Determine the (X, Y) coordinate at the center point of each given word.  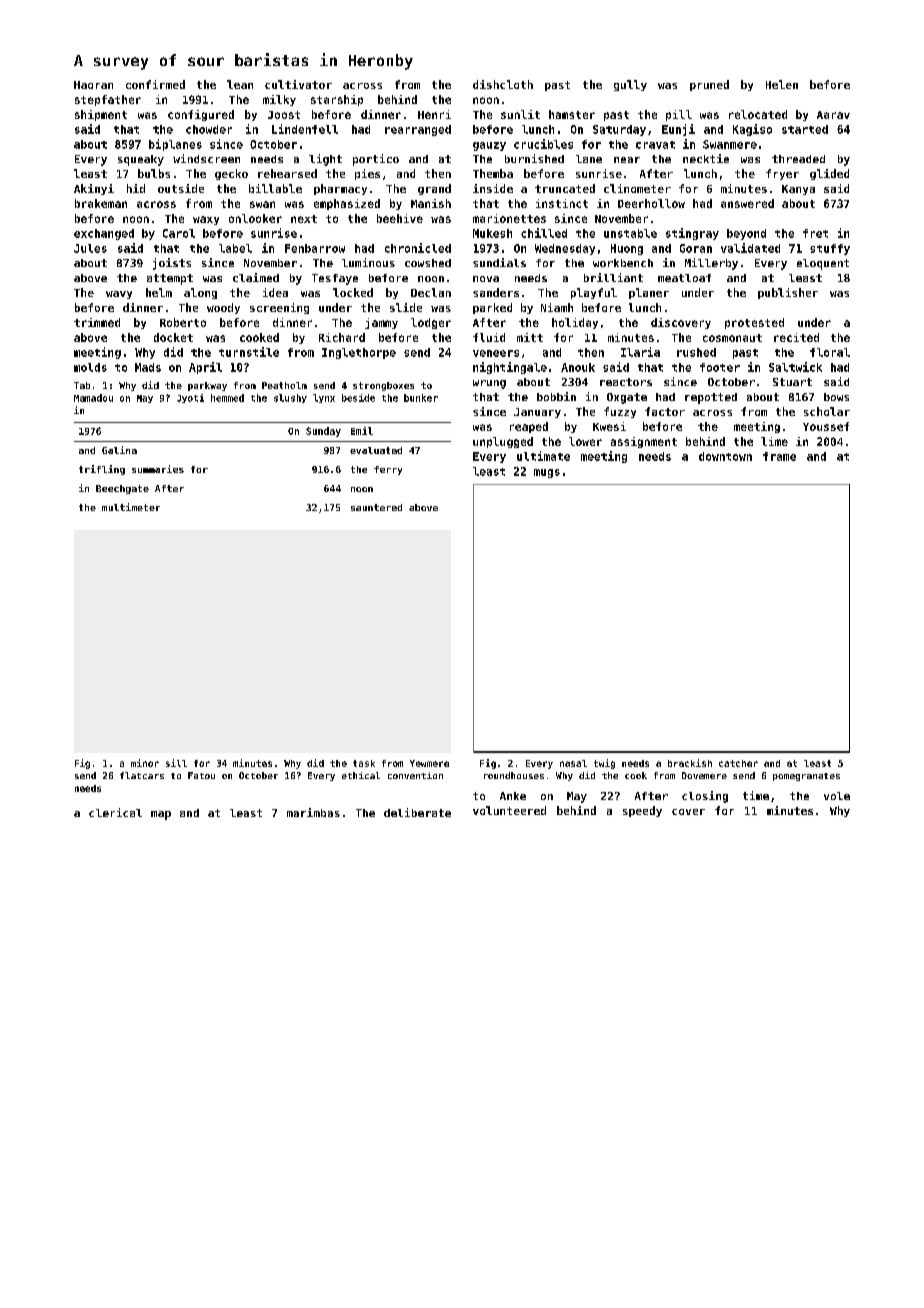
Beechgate (122, 489)
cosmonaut (732, 338)
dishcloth (503, 84)
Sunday (323, 432)
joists (172, 264)
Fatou (201, 775)
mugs (547, 473)
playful (594, 293)
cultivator (298, 84)
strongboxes (383, 386)
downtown (725, 456)
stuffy (830, 249)
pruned (709, 85)
